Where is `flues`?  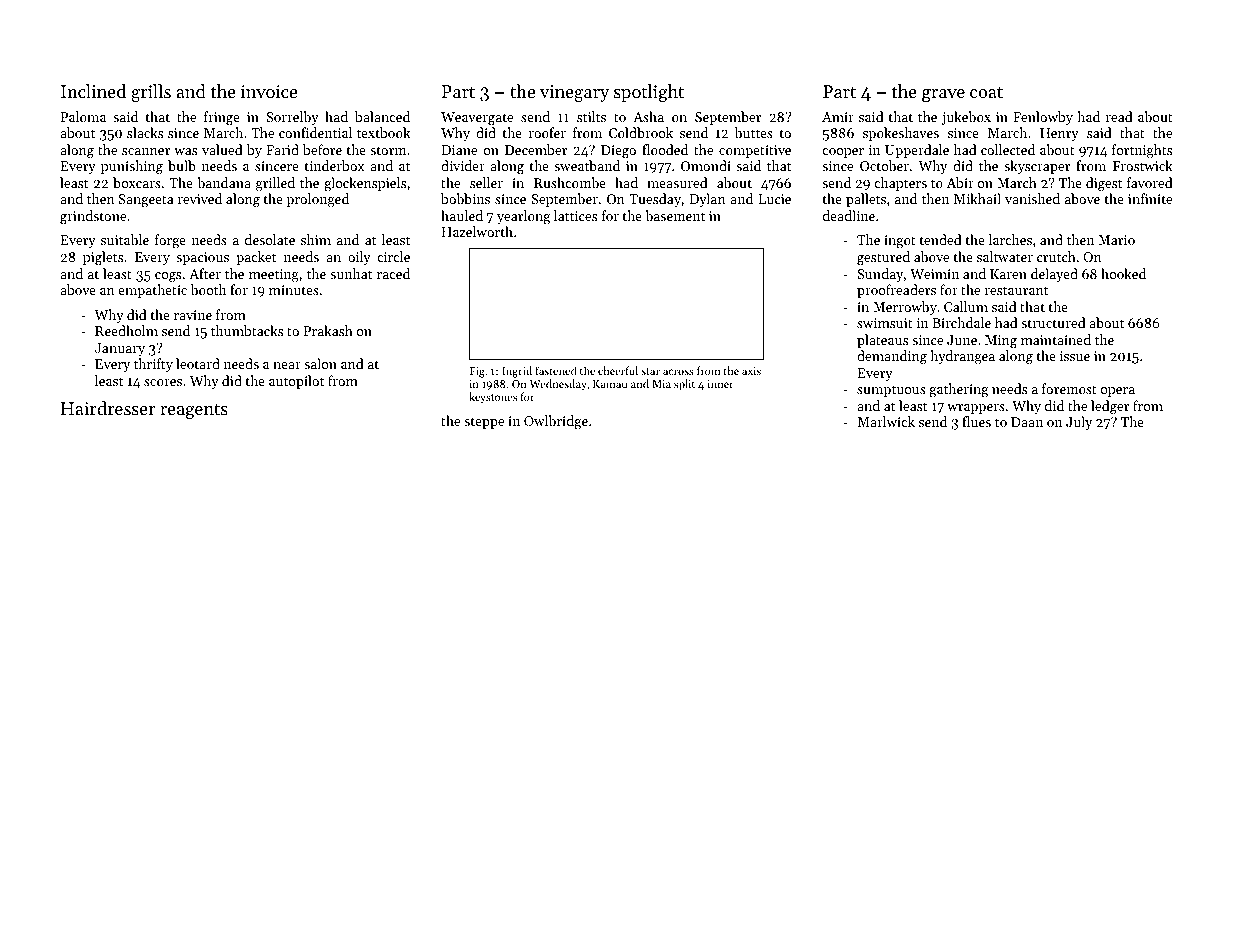
flues is located at coordinates (976, 421).
